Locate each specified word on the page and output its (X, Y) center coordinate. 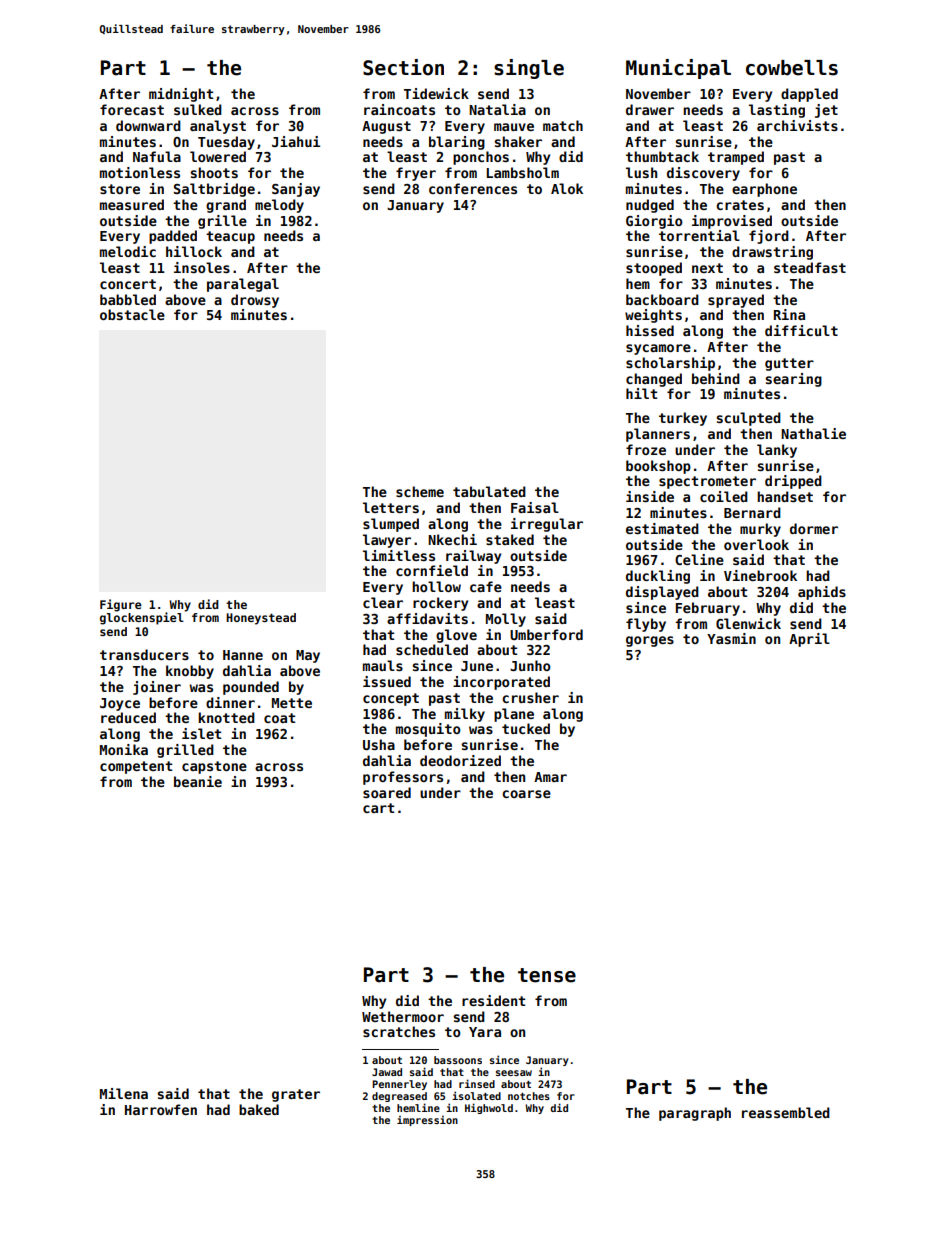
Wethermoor (403, 1016)
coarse (526, 794)
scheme (420, 491)
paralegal (243, 285)
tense (547, 975)
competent (136, 767)
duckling (658, 577)
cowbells (792, 68)
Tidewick (436, 93)
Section (403, 67)
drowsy (255, 301)
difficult (801, 330)
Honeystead (261, 619)
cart (378, 808)
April (809, 640)
